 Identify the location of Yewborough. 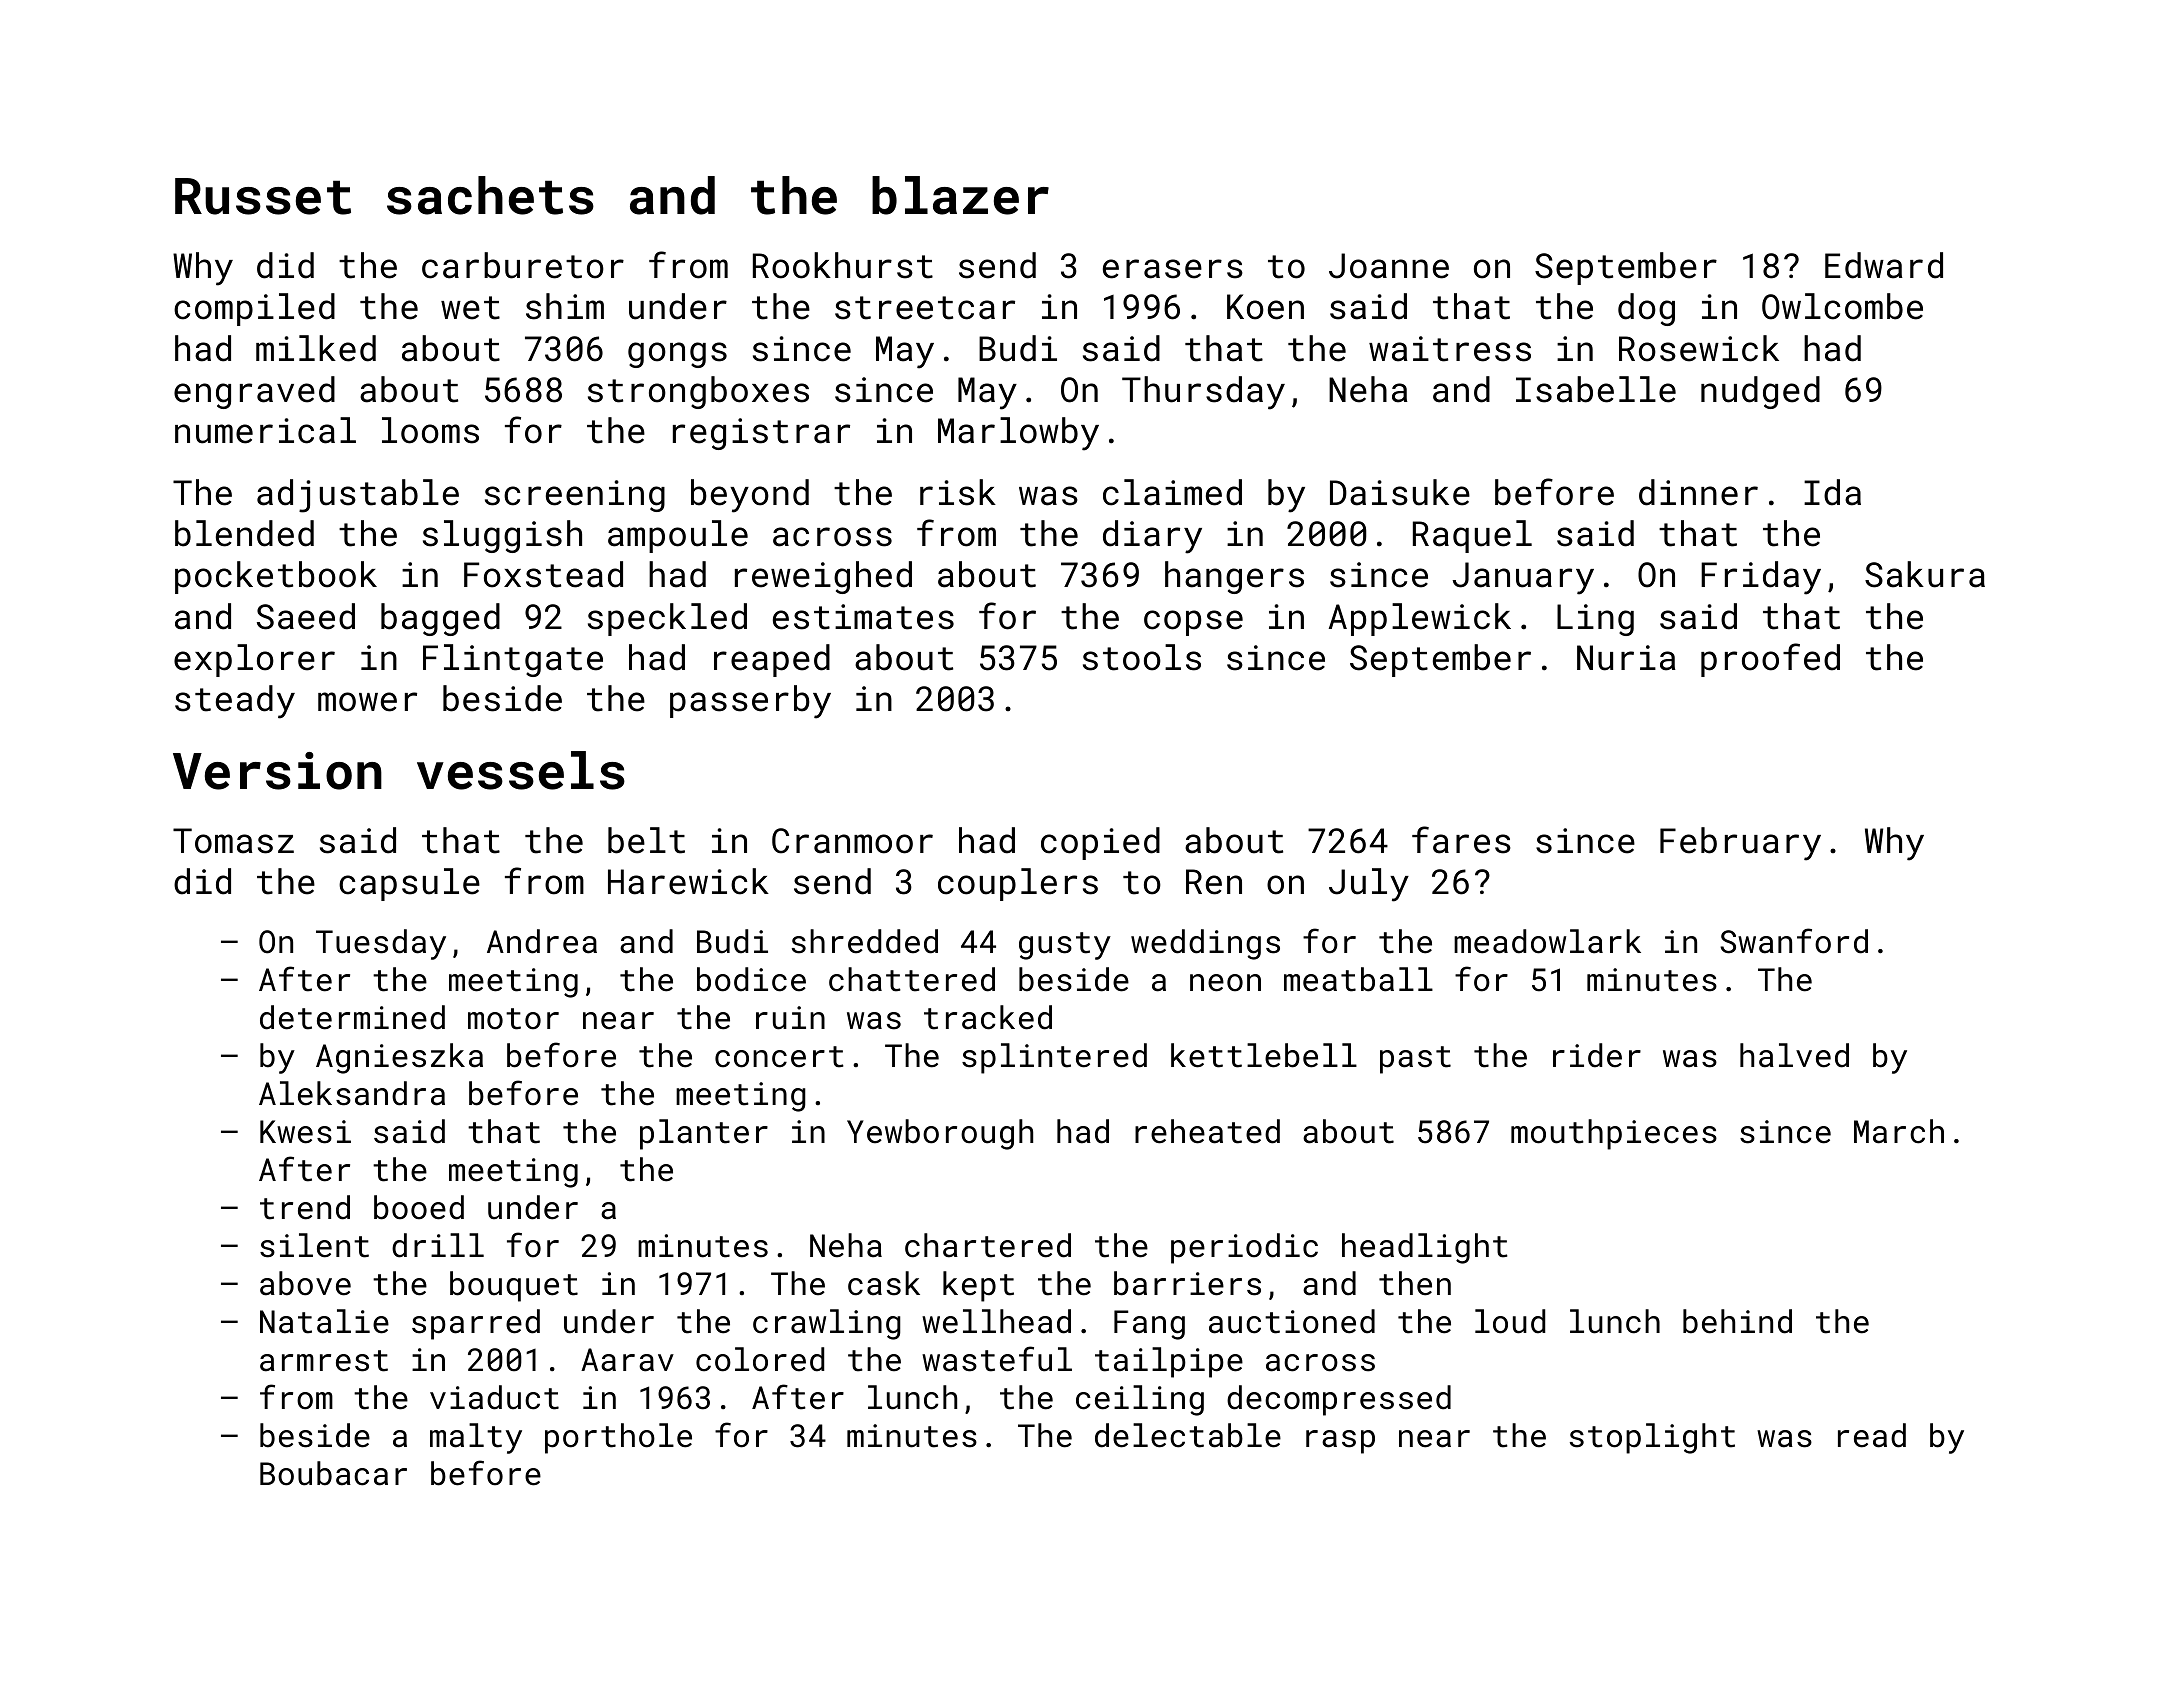
(940, 1134).
